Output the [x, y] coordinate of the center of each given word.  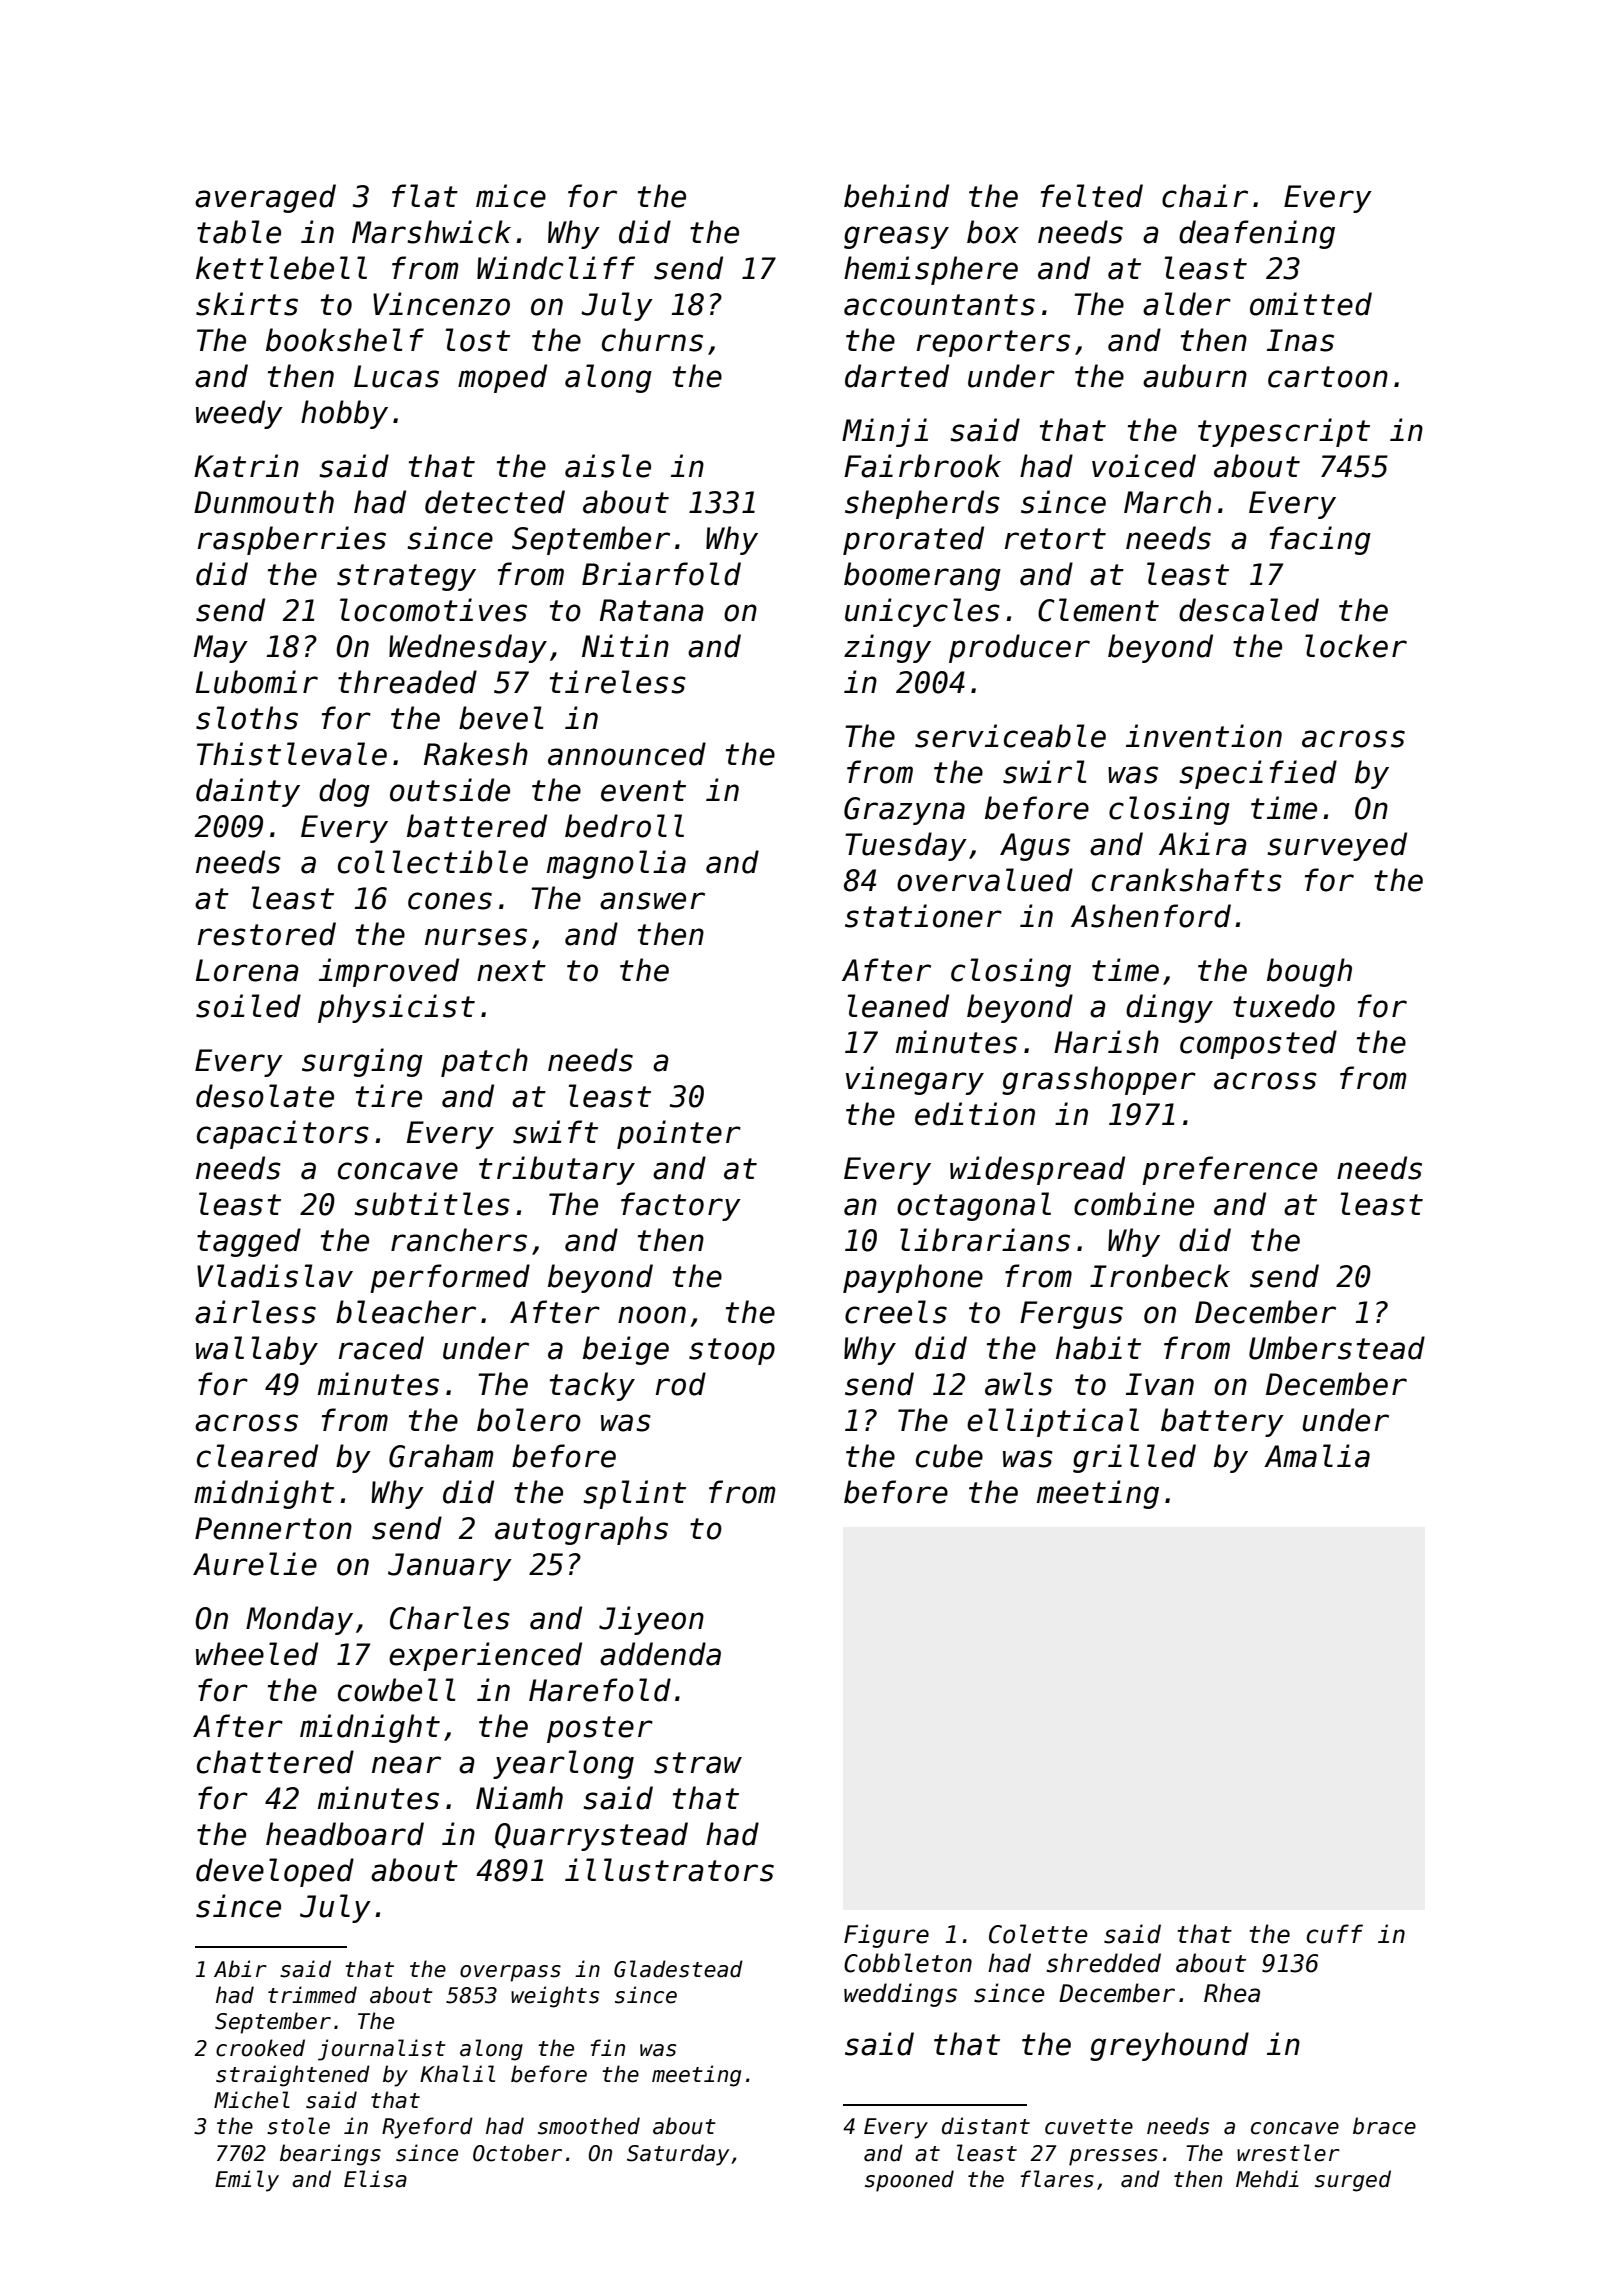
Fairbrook [922, 466]
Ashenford [1151, 916]
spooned [909, 2181]
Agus [1035, 847]
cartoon [1328, 377]
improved [389, 972]
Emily [247, 2181]
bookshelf [345, 340]
